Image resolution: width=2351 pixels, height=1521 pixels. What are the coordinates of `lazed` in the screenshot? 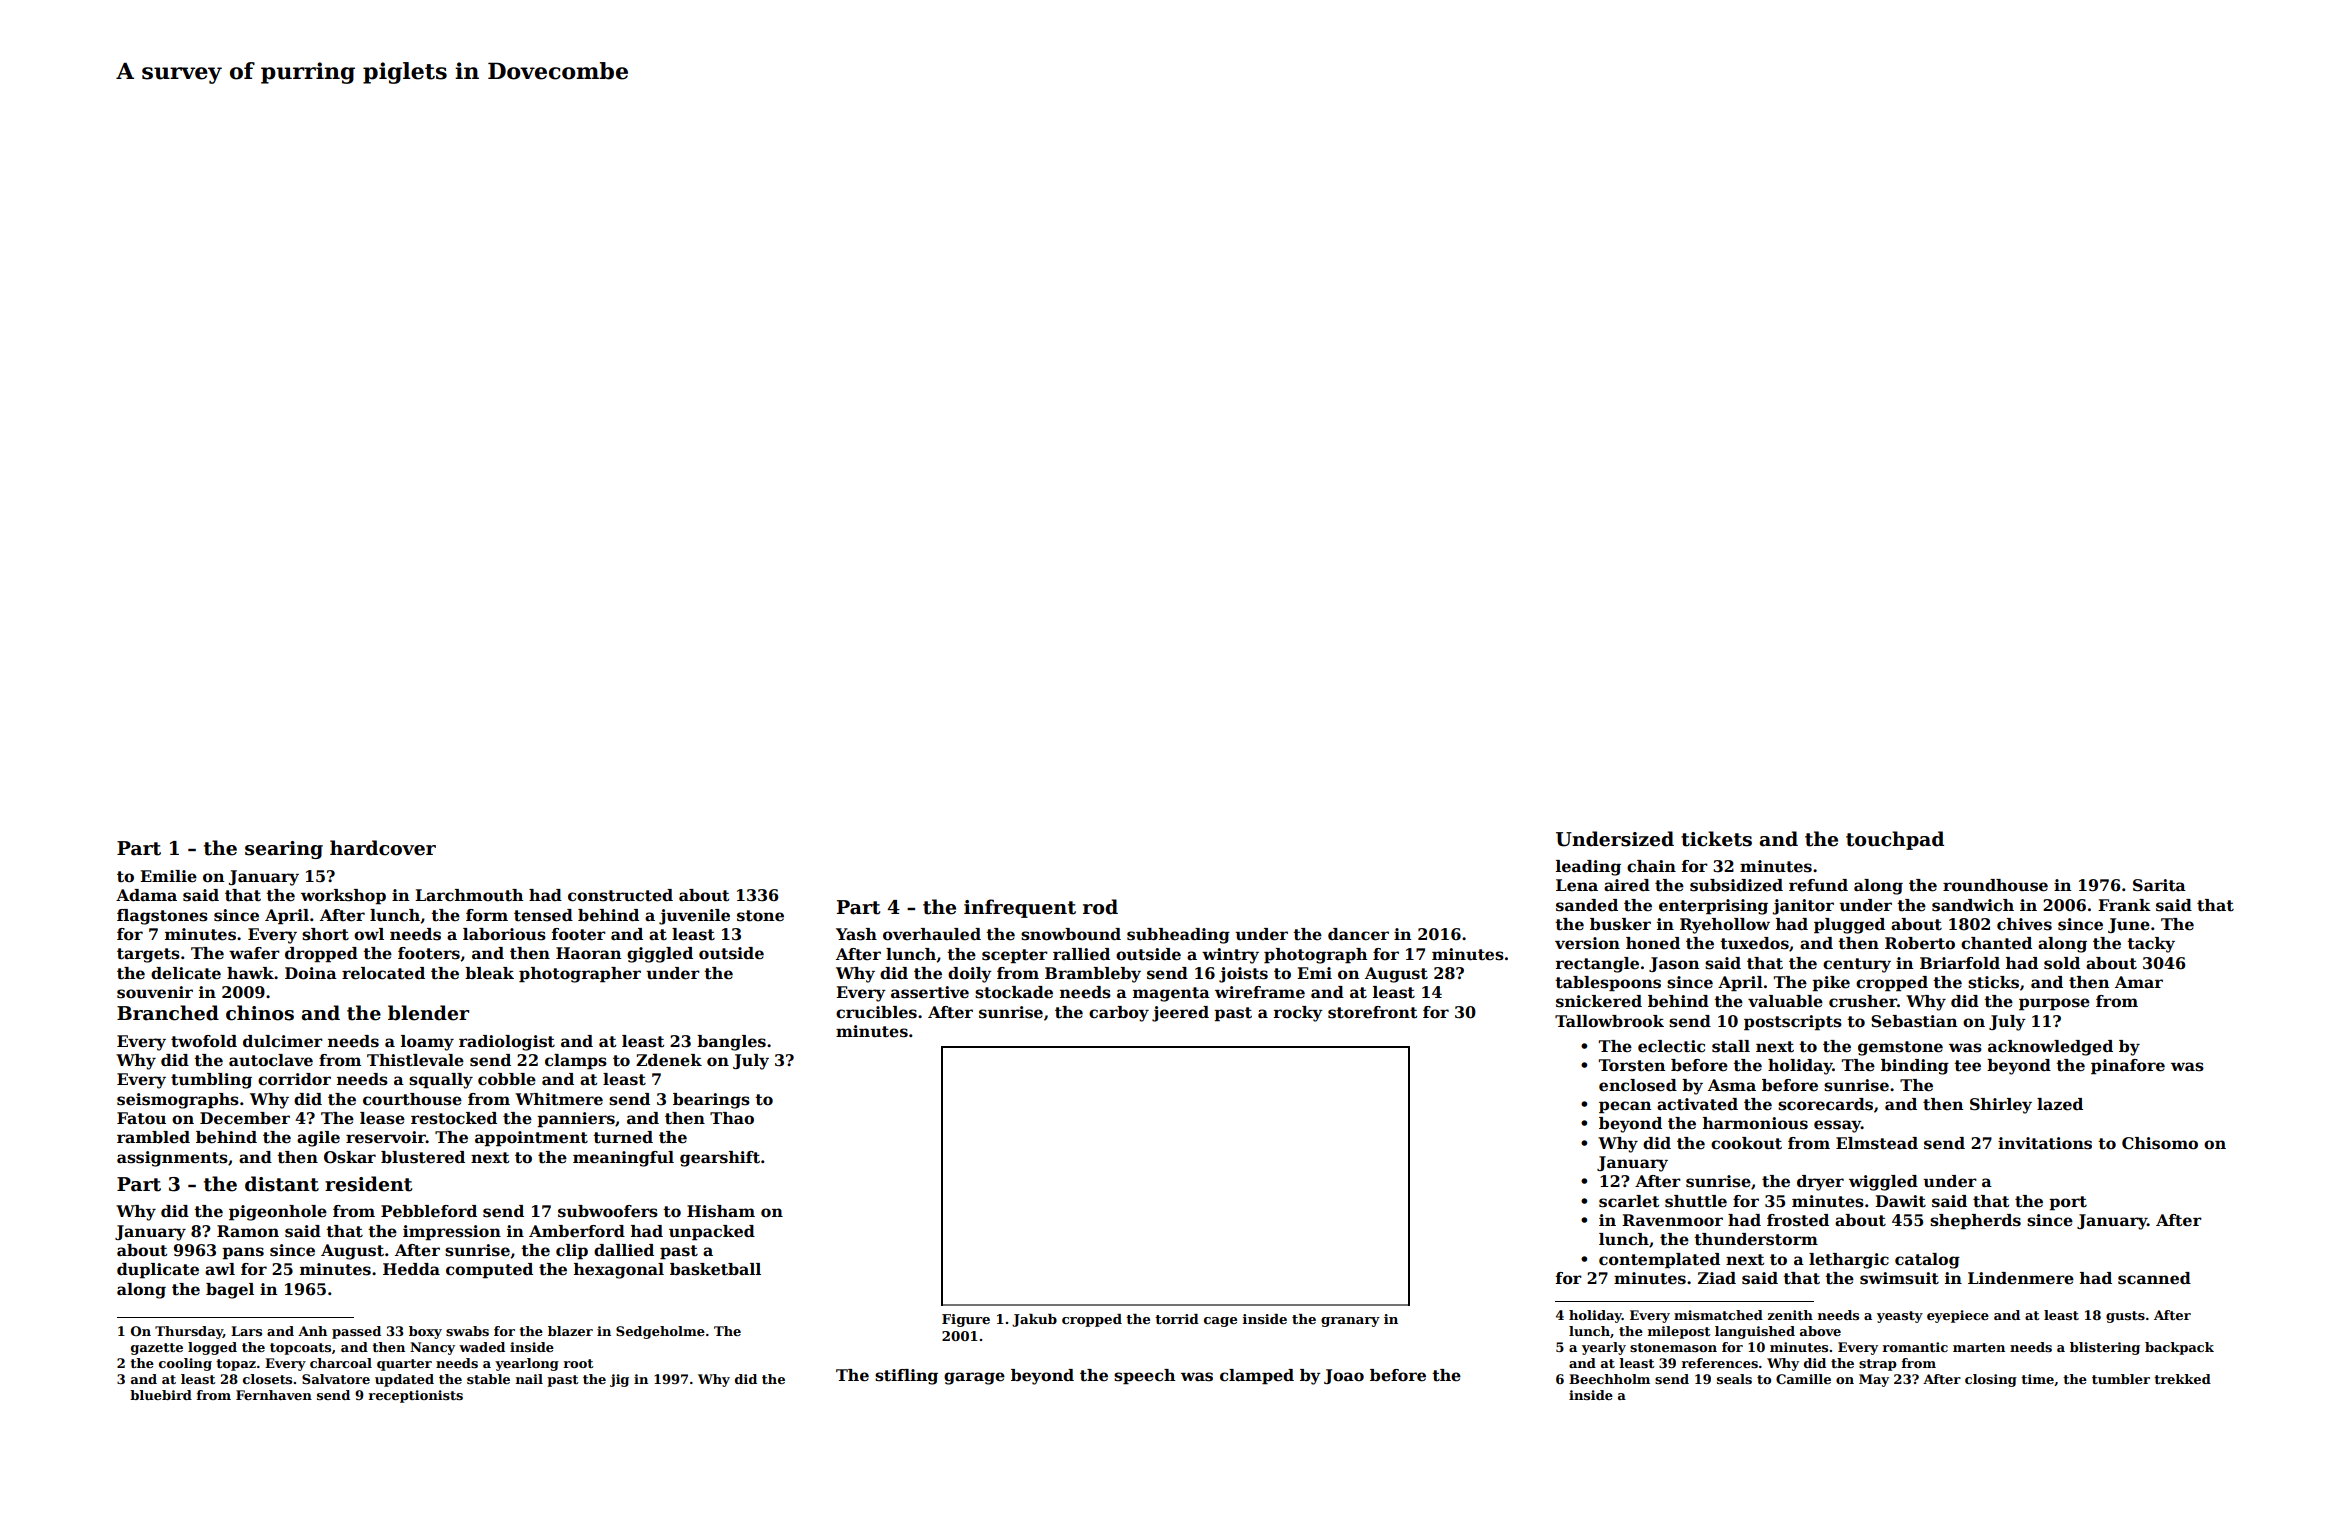 It's located at (2060, 1104).
